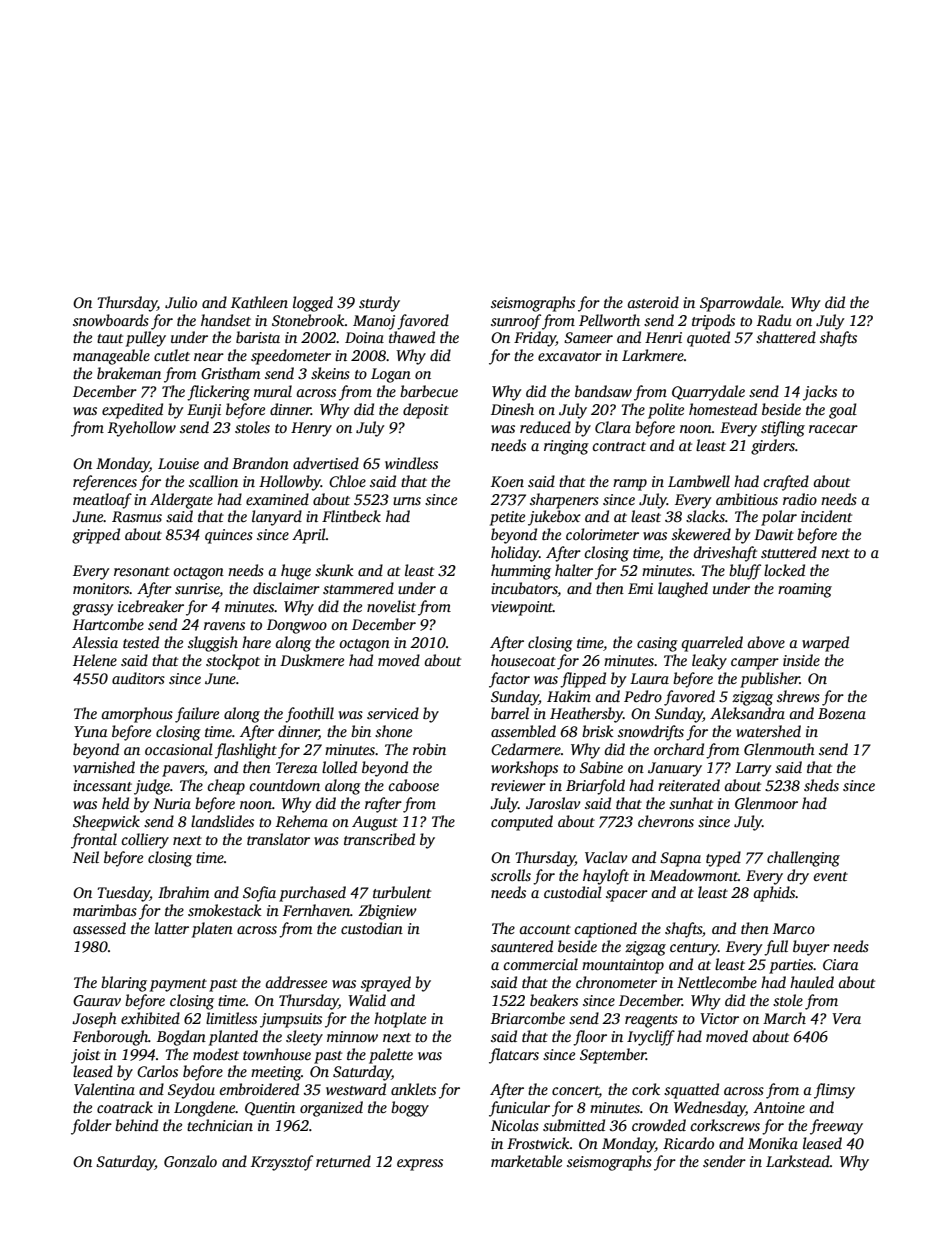 This screenshot has width=952, height=1233. What do you see at coordinates (181, 302) in the screenshot?
I see `Julio` at bounding box center [181, 302].
